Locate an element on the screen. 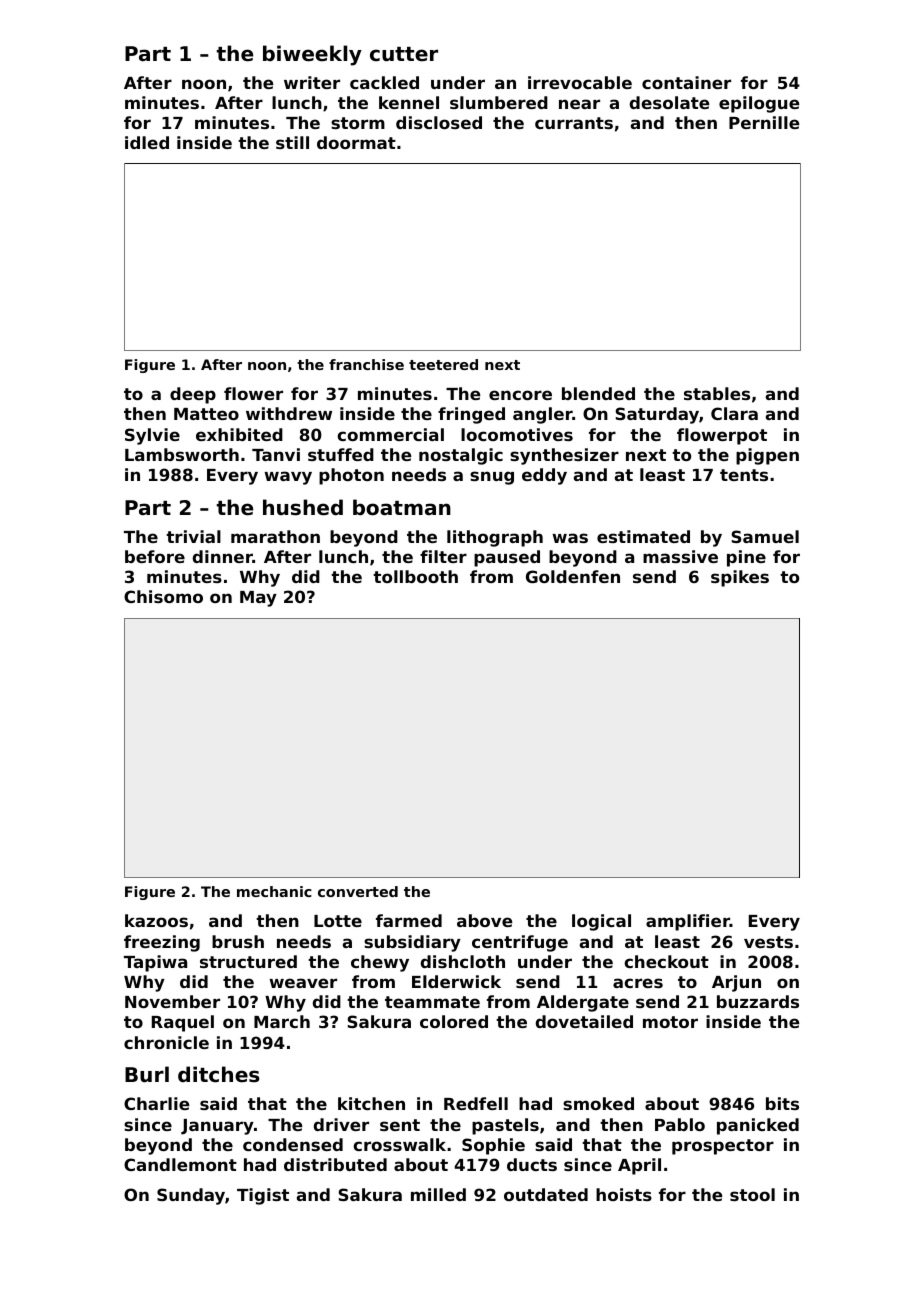 This screenshot has width=924, height=1308. synthesizer is located at coordinates (564, 456).
